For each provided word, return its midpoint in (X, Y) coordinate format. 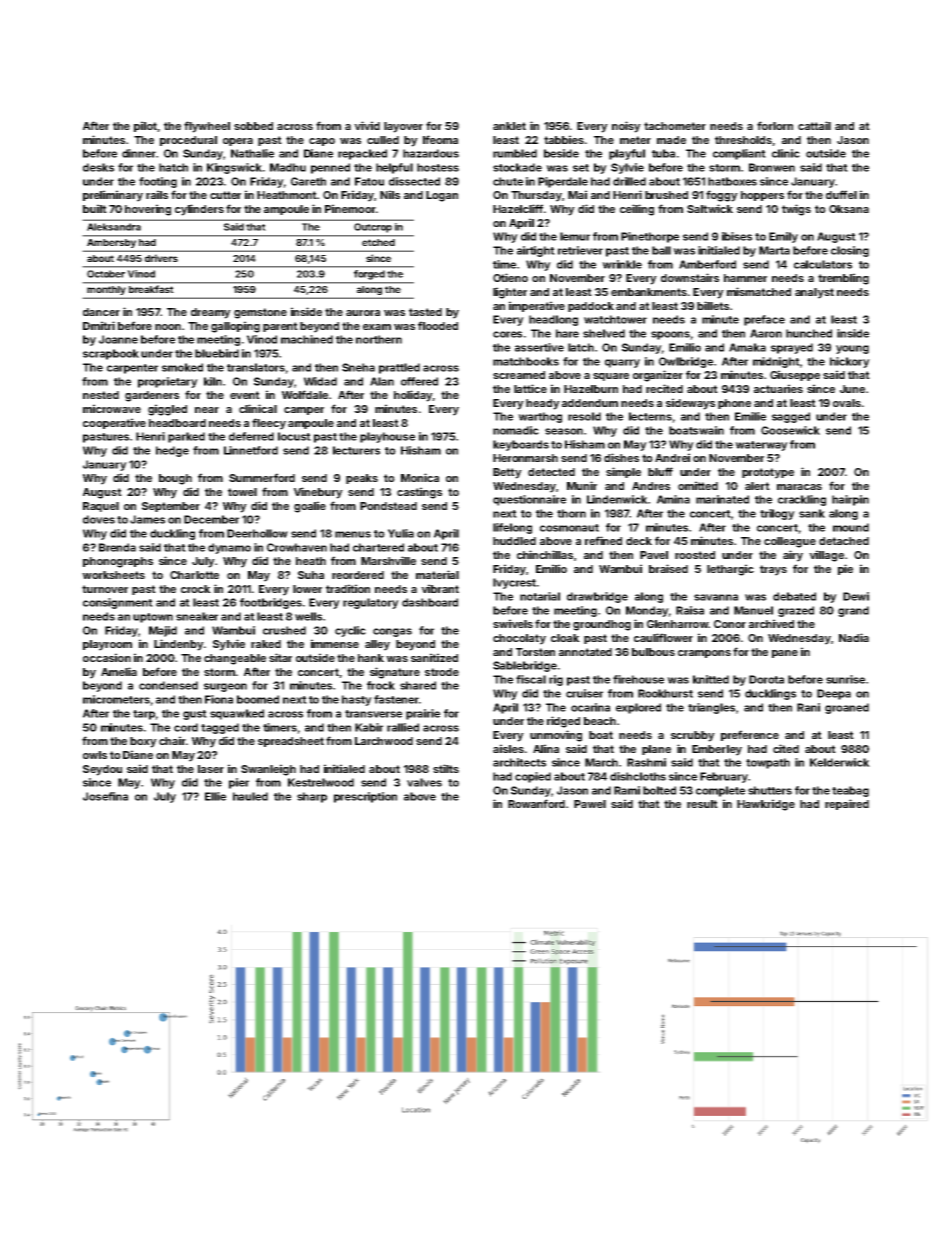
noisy (626, 127)
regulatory (371, 603)
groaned (847, 708)
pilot (145, 126)
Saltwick (710, 208)
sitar (280, 657)
